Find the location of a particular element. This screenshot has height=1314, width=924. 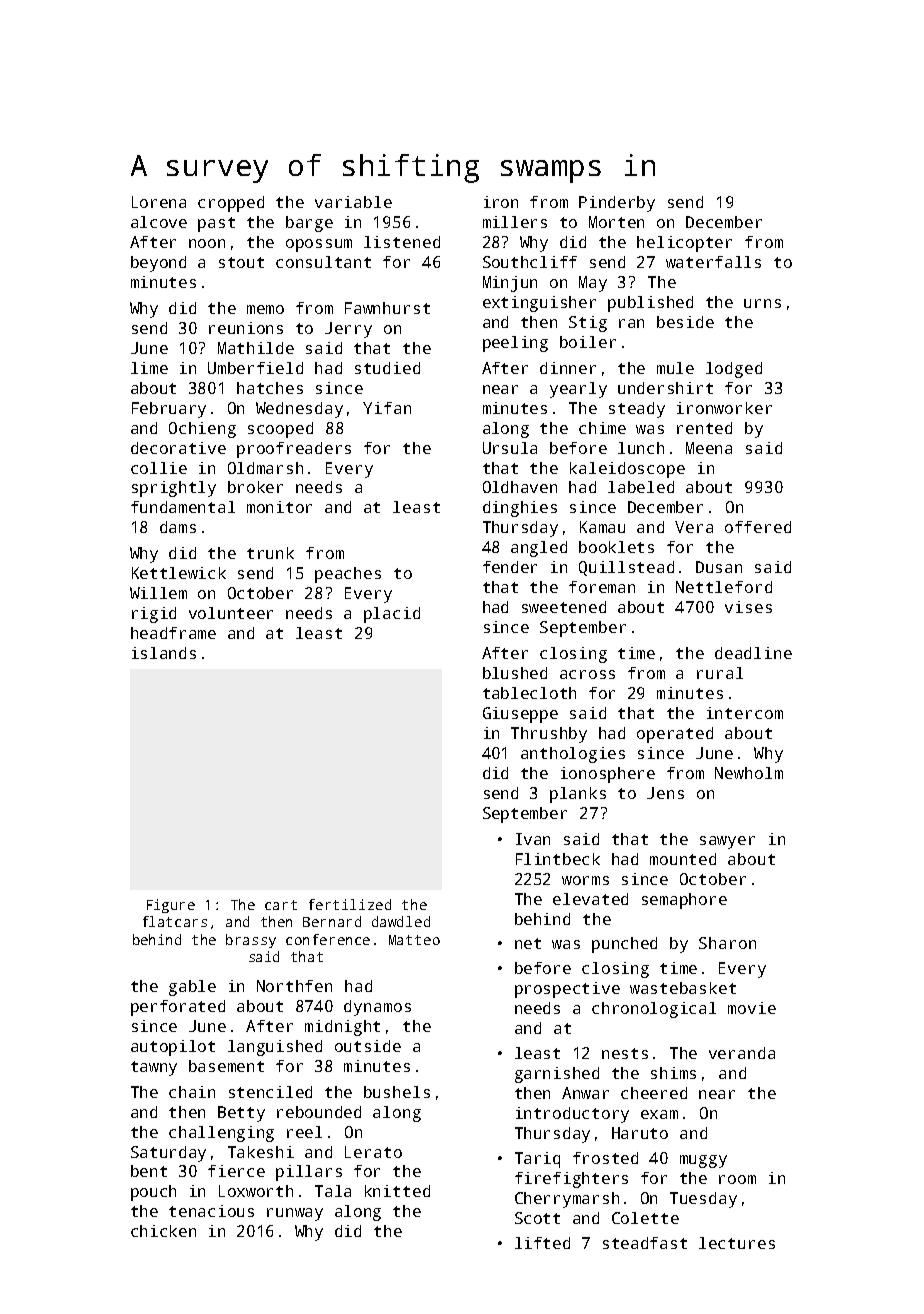

islands is located at coordinates (164, 653).
